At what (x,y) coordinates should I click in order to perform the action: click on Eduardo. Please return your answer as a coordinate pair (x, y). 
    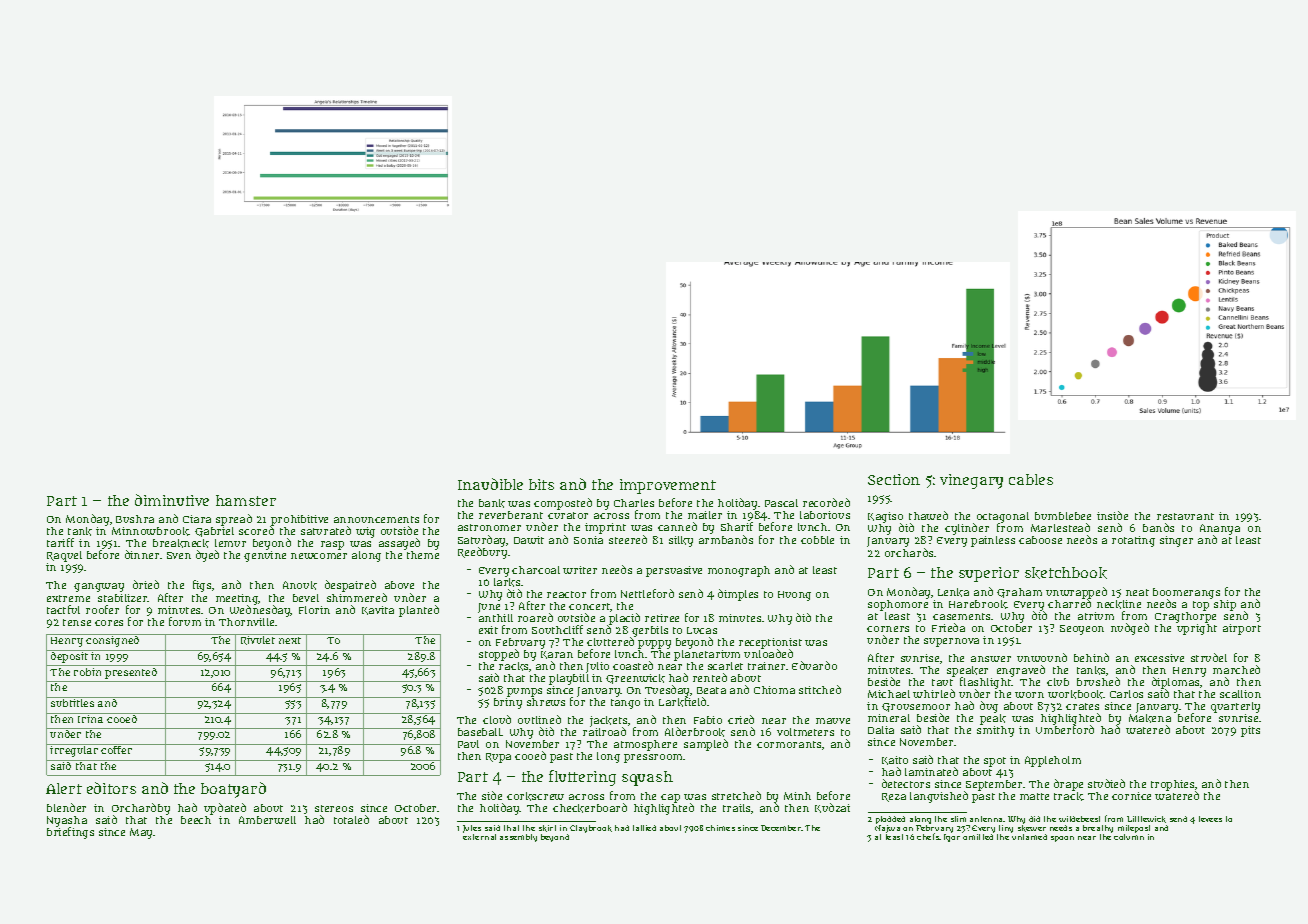
    Looking at the image, I should click on (814, 665).
